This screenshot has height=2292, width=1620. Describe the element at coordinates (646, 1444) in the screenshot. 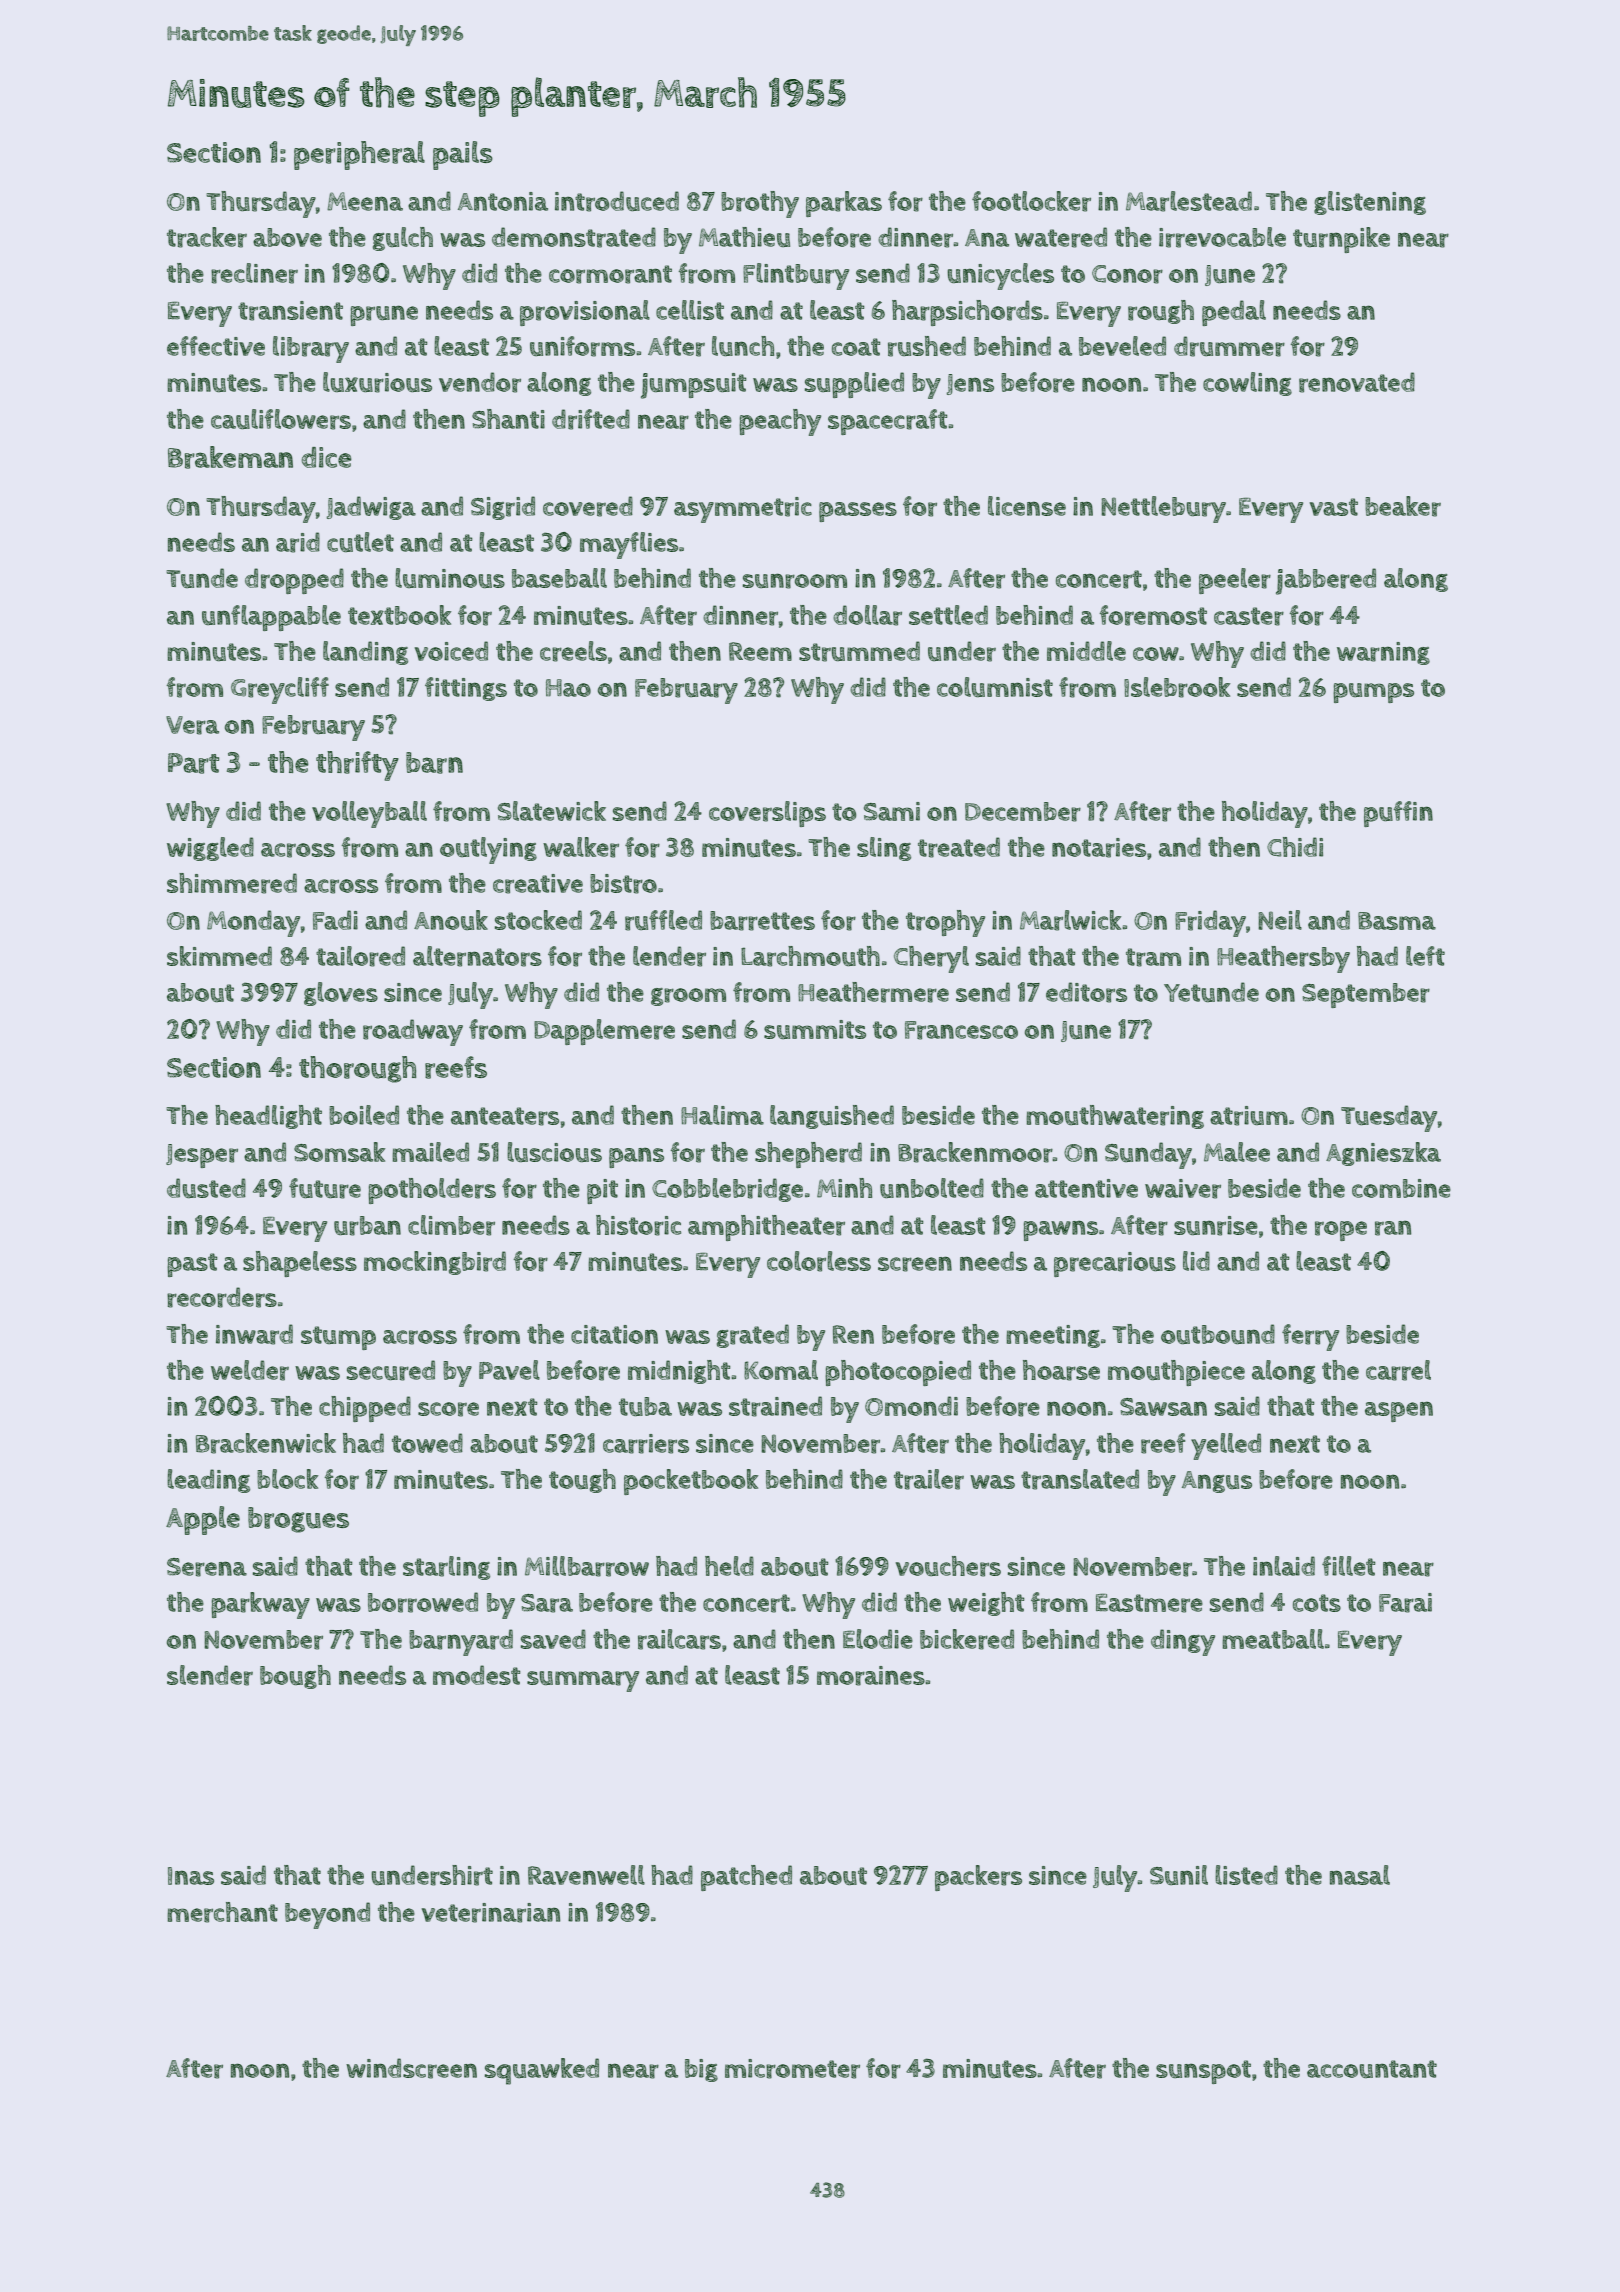

I see `carriers` at that location.
